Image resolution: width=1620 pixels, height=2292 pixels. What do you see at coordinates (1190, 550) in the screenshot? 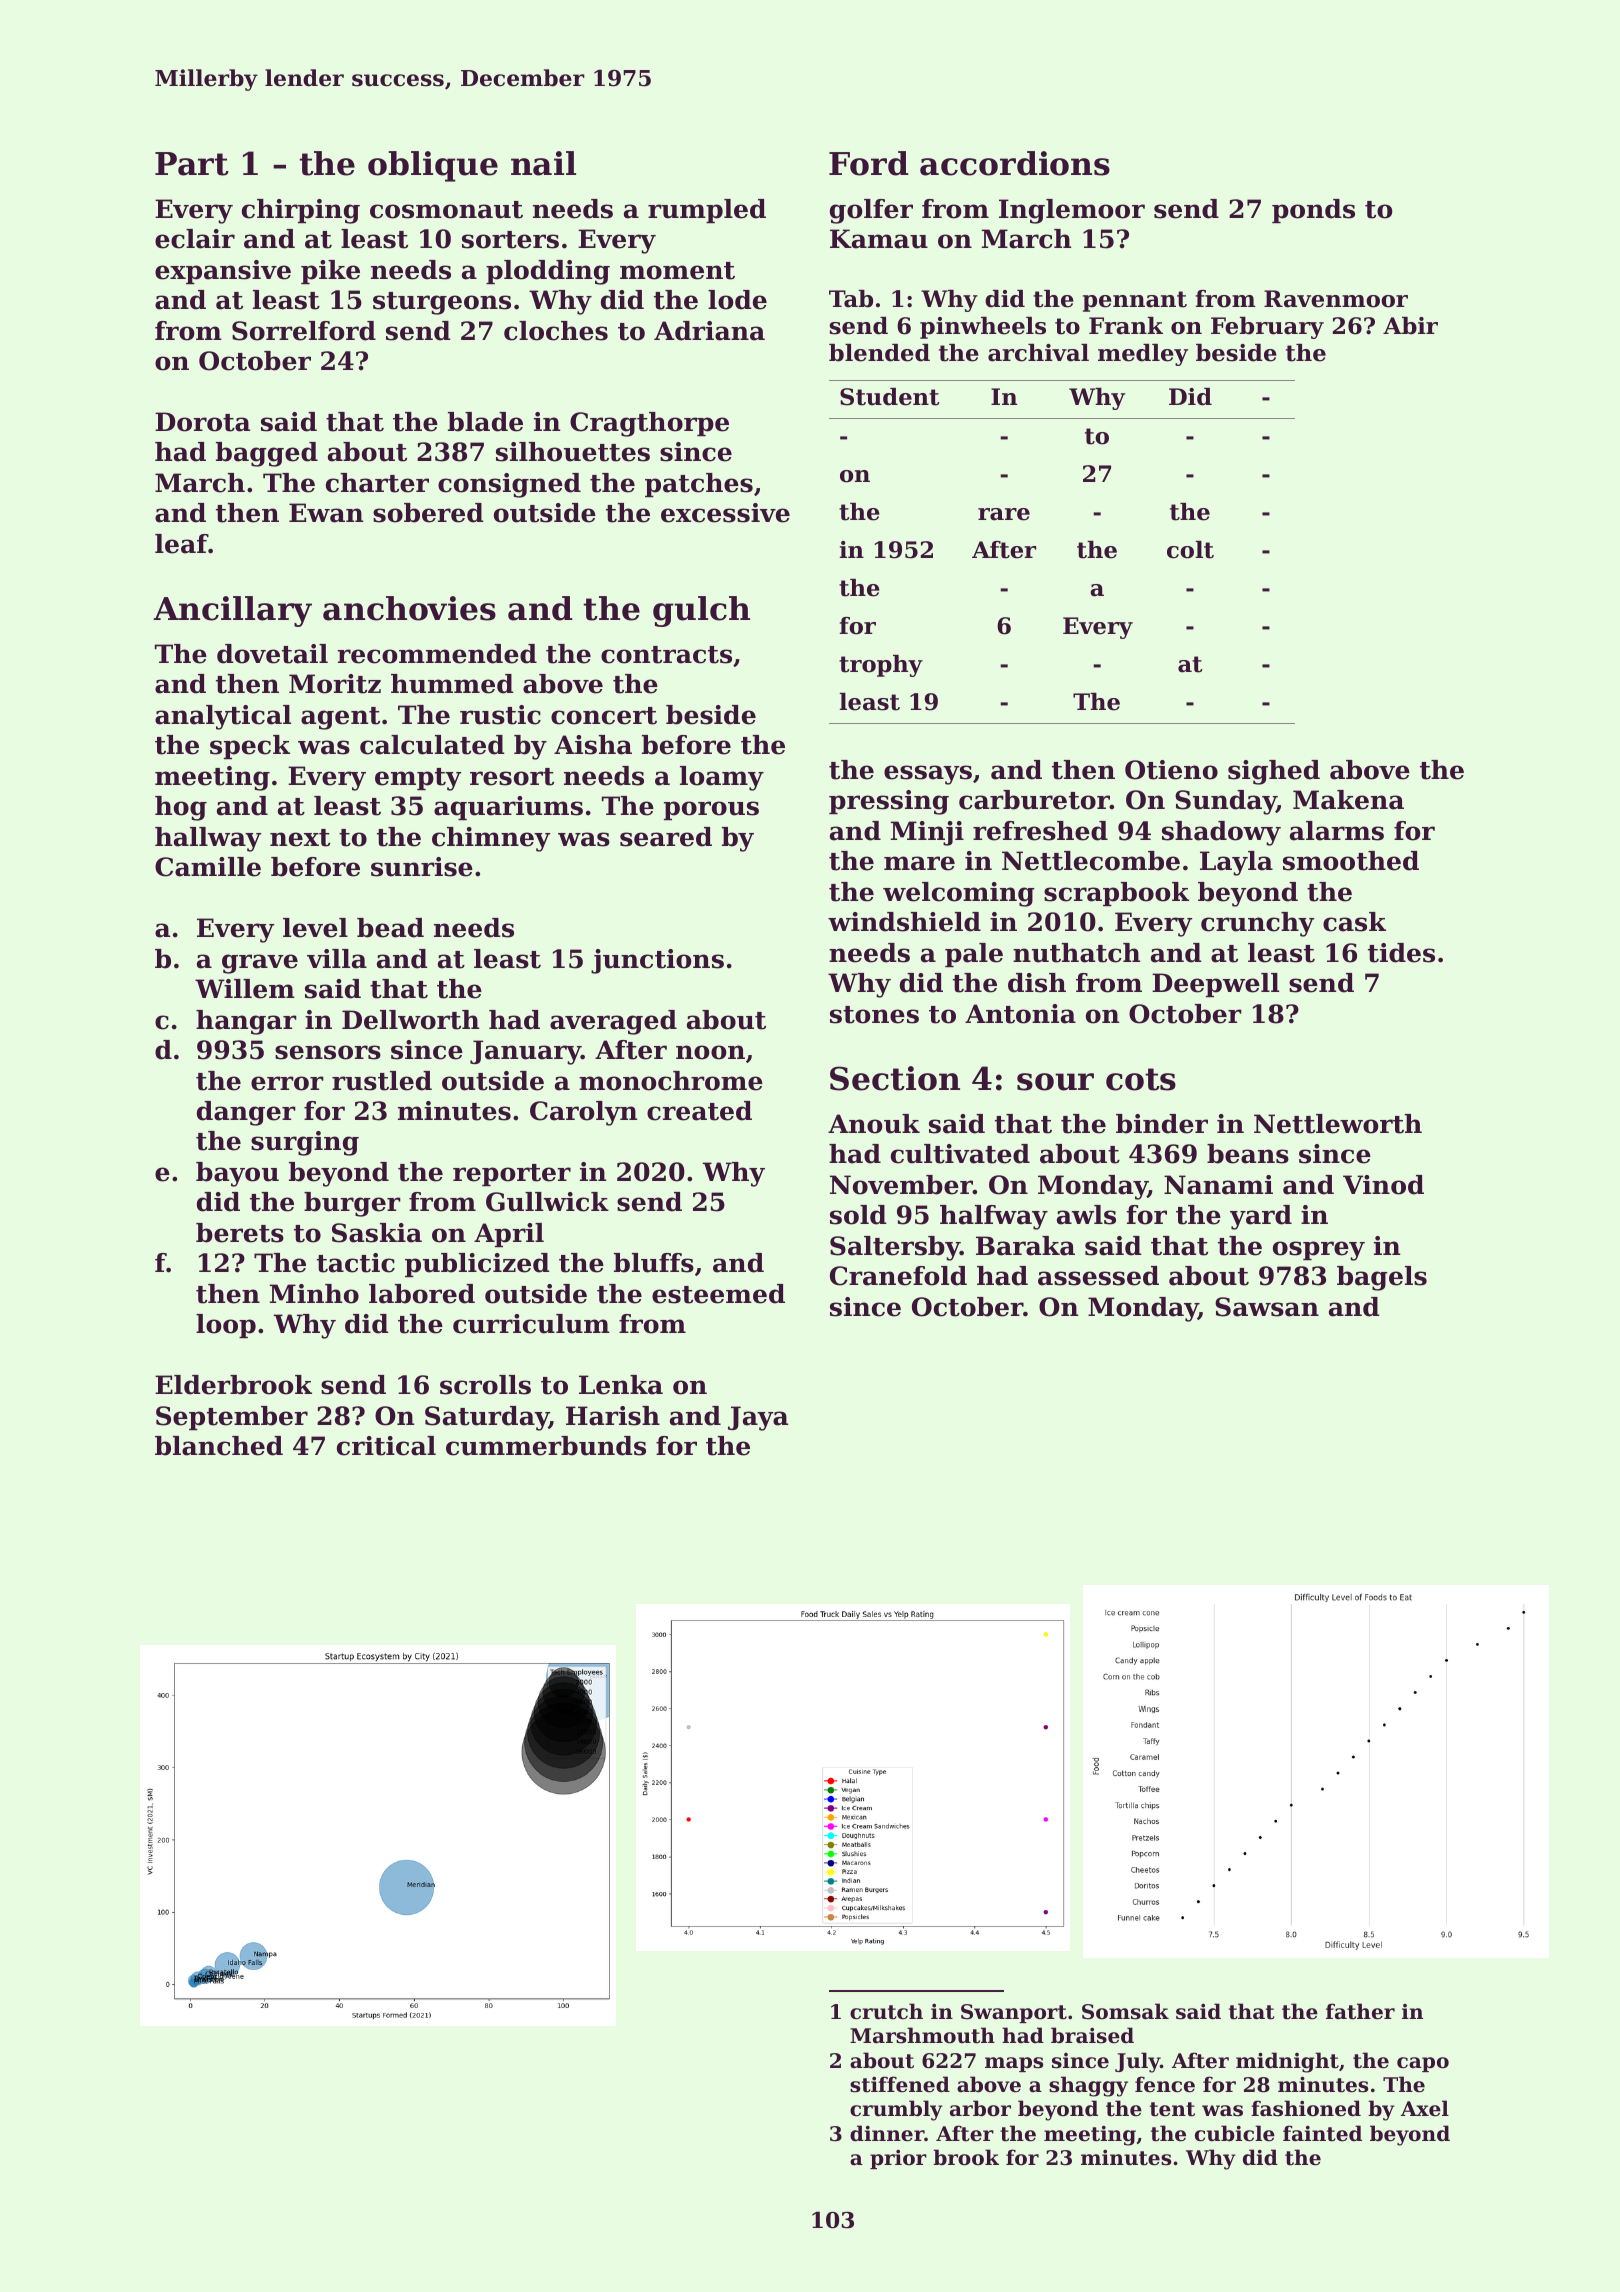
I see `colt` at bounding box center [1190, 550].
